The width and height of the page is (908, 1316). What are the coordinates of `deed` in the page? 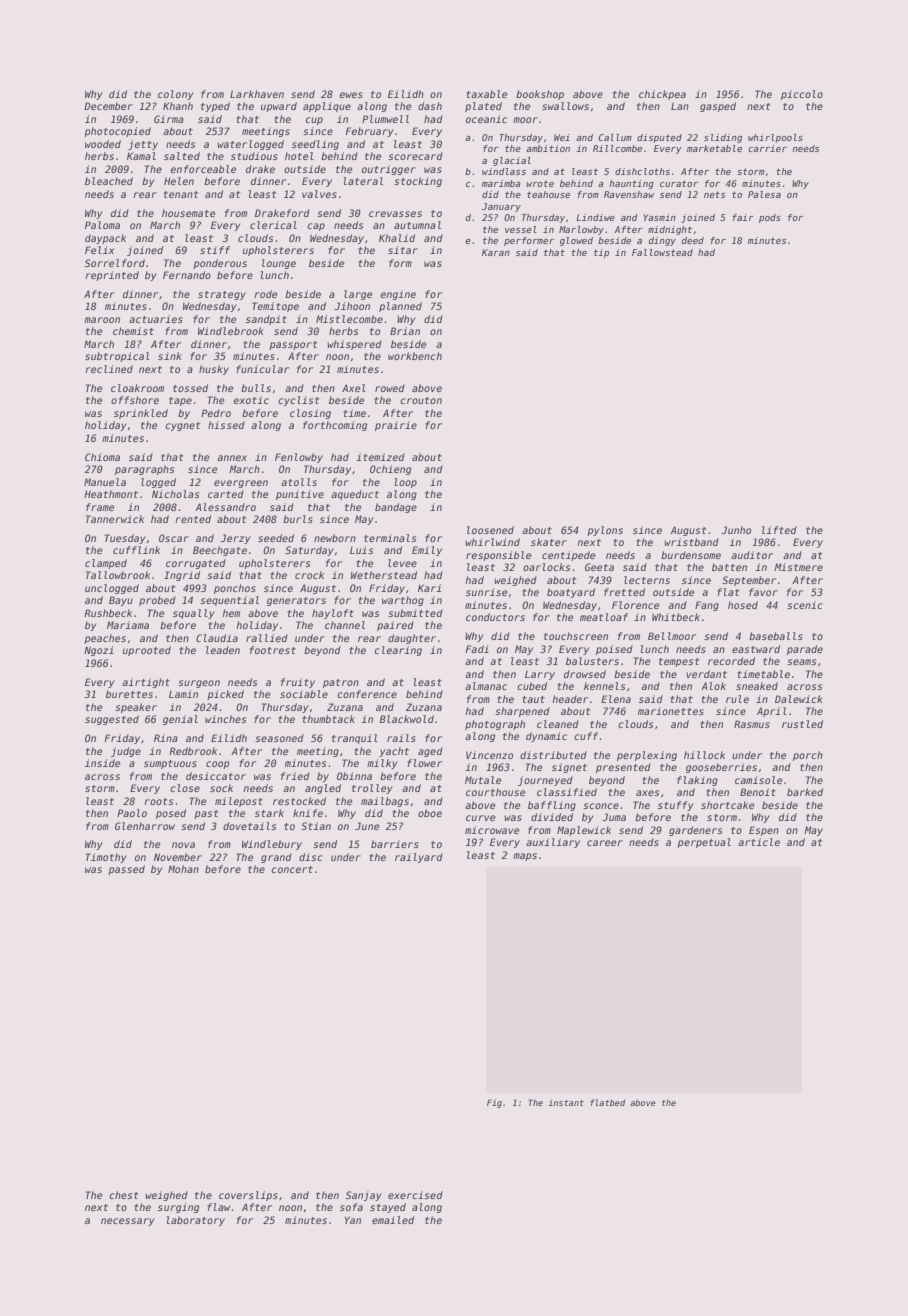 It's located at (693, 240).
